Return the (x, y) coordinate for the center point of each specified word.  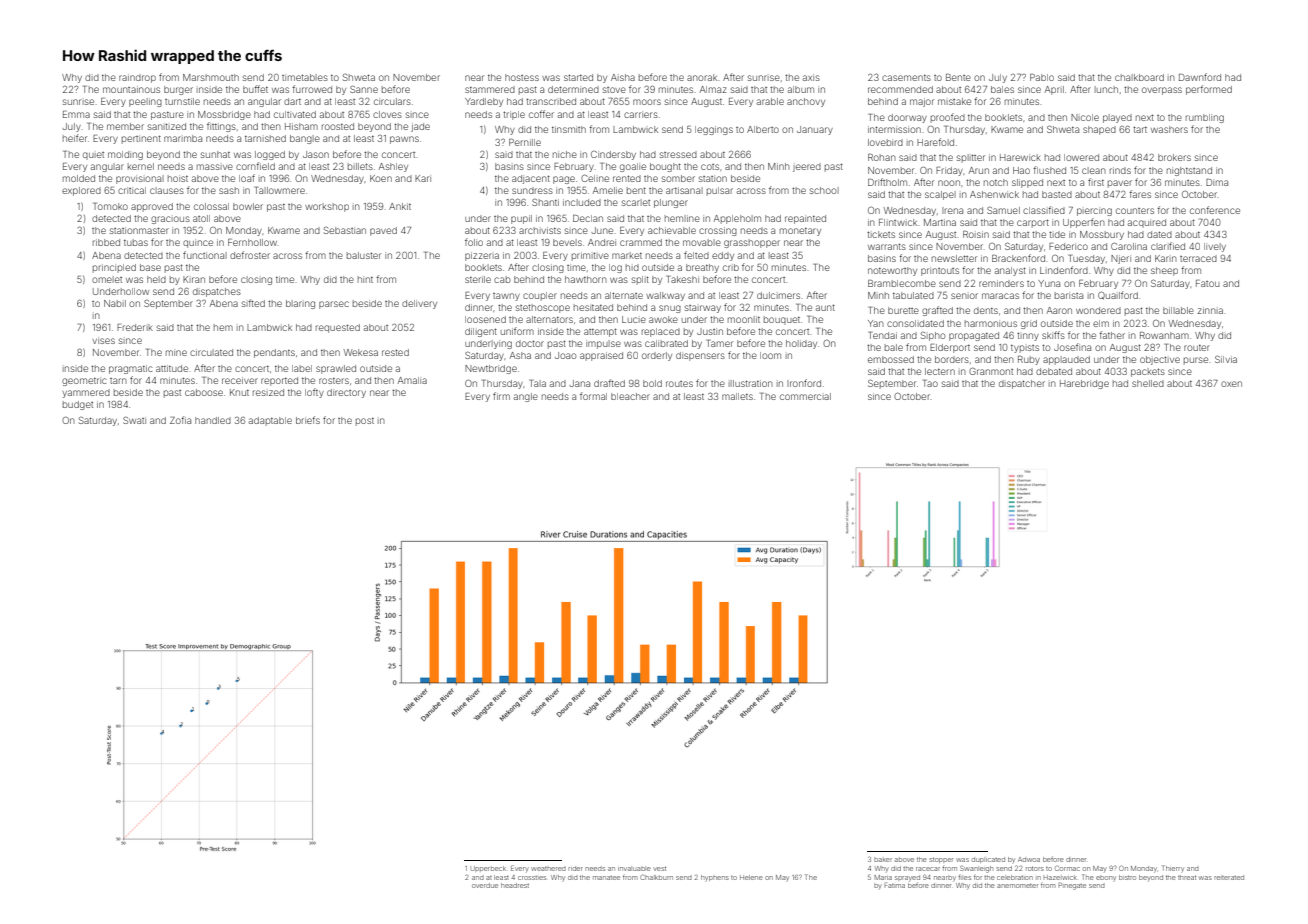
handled (213, 420)
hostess (522, 77)
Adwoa (1029, 859)
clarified (1168, 246)
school (824, 190)
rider (575, 868)
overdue (485, 885)
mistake (954, 101)
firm (501, 396)
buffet (255, 89)
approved (152, 207)
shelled (1148, 383)
